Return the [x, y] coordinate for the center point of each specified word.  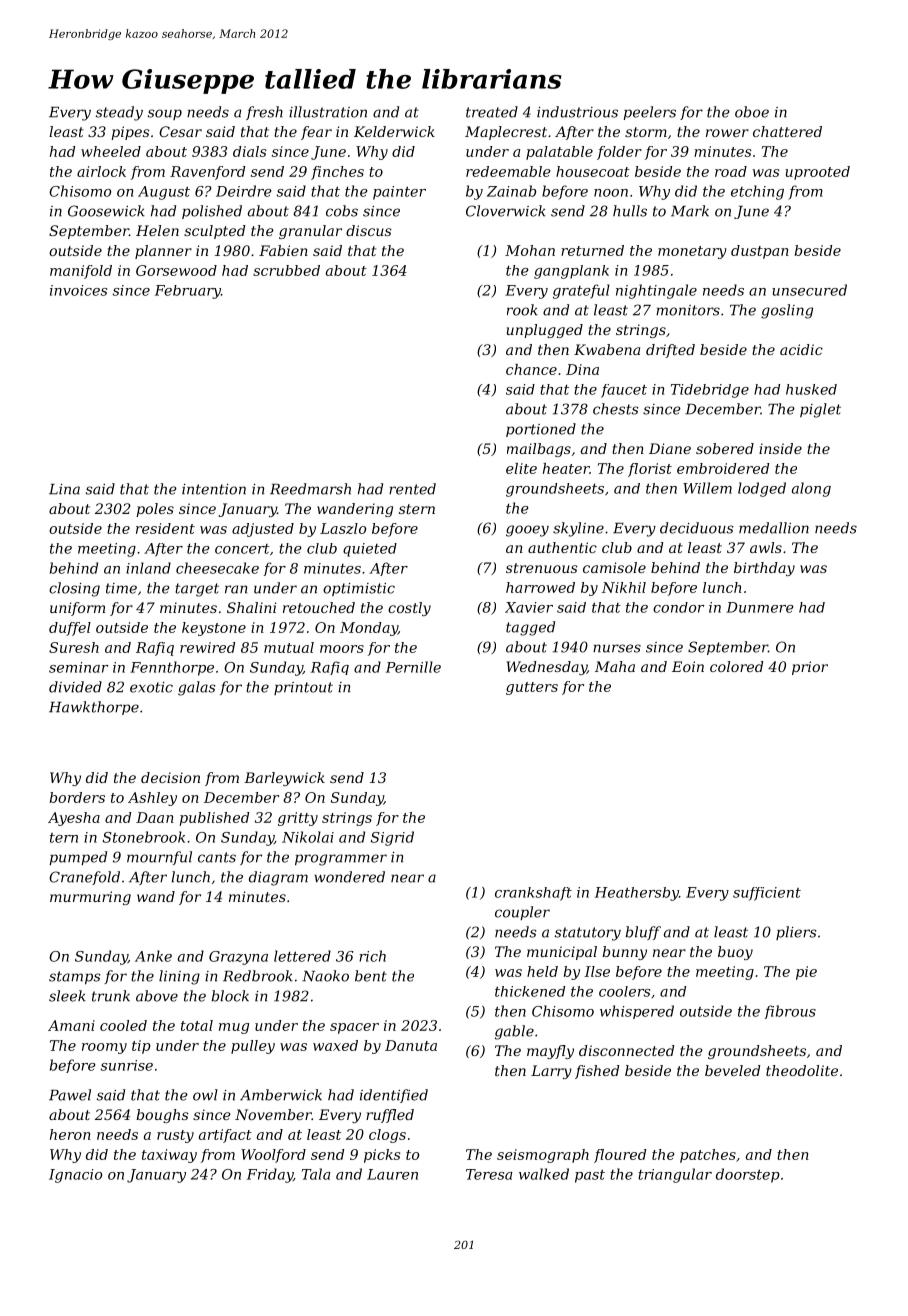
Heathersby [637, 894]
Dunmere [760, 607]
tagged [530, 628]
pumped [78, 858]
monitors [688, 310]
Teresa [489, 1174]
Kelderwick [394, 131]
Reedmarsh [310, 489]
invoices [78, 290]
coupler [522, 913]
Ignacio [75, 1176]
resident [165, 528]
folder [619, 153]
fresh [264, 113]
